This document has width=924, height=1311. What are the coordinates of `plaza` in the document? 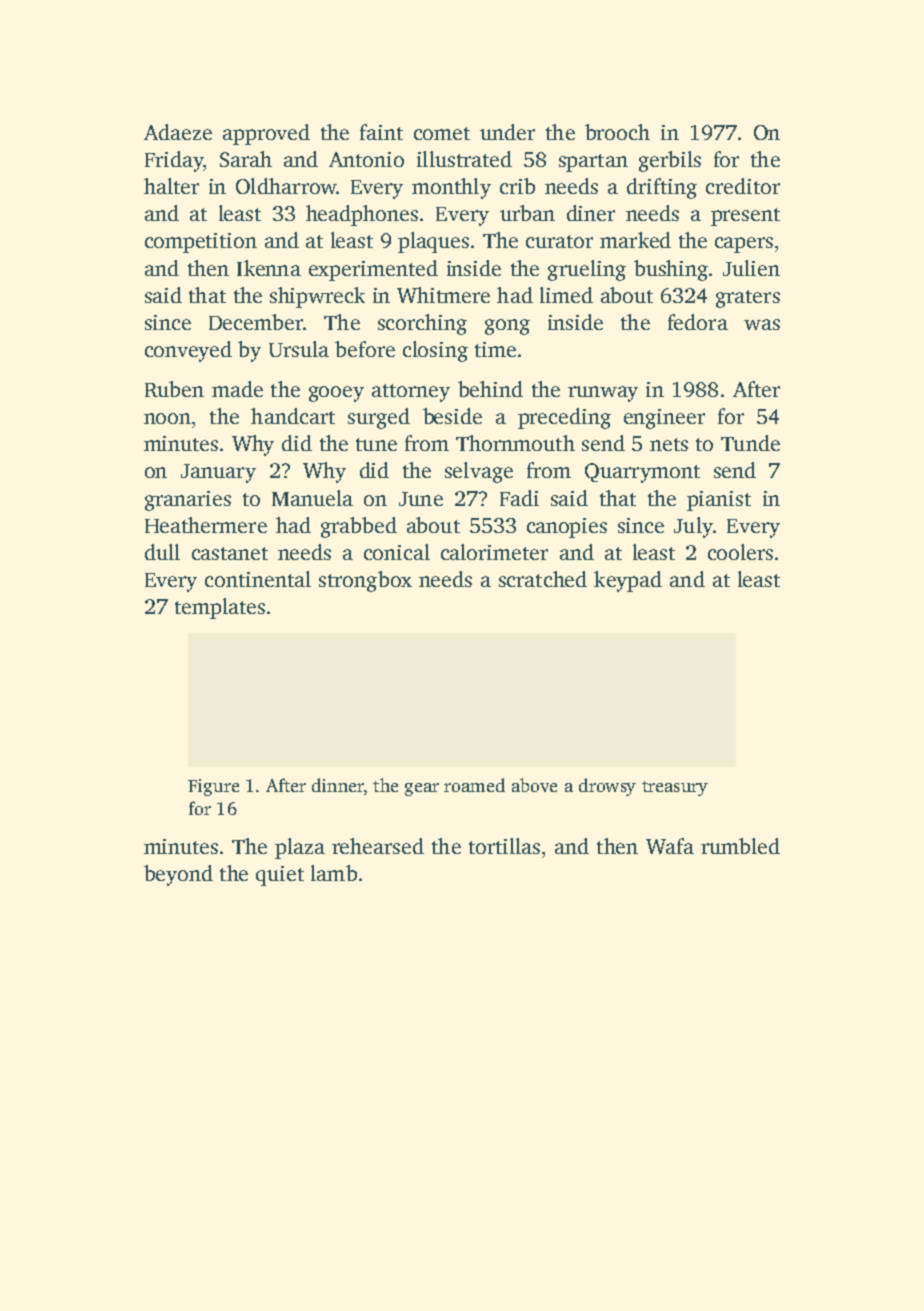 It's located at (300, 848).
